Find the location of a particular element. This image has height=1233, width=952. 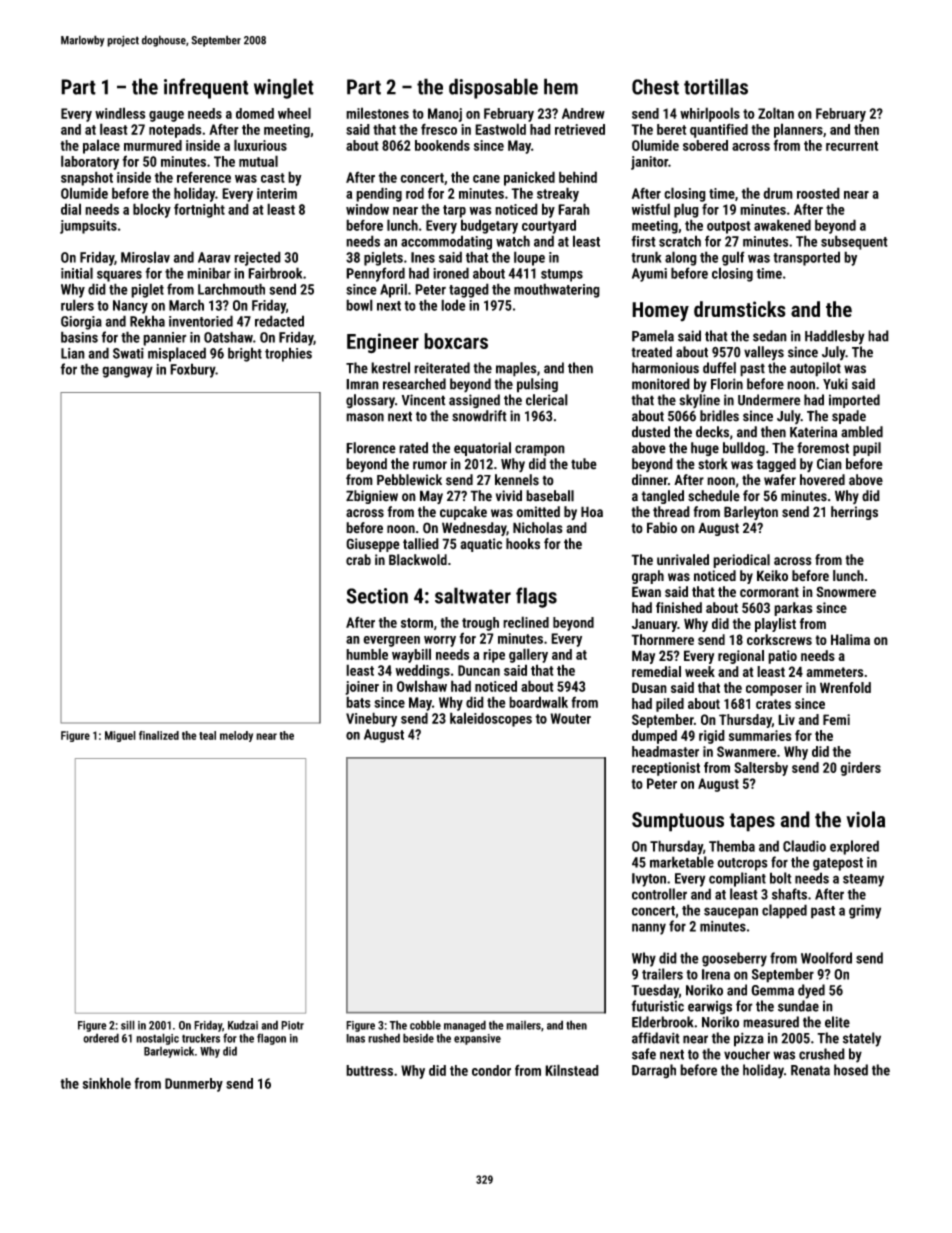

Renata is located at coordinates (810, 1070).
